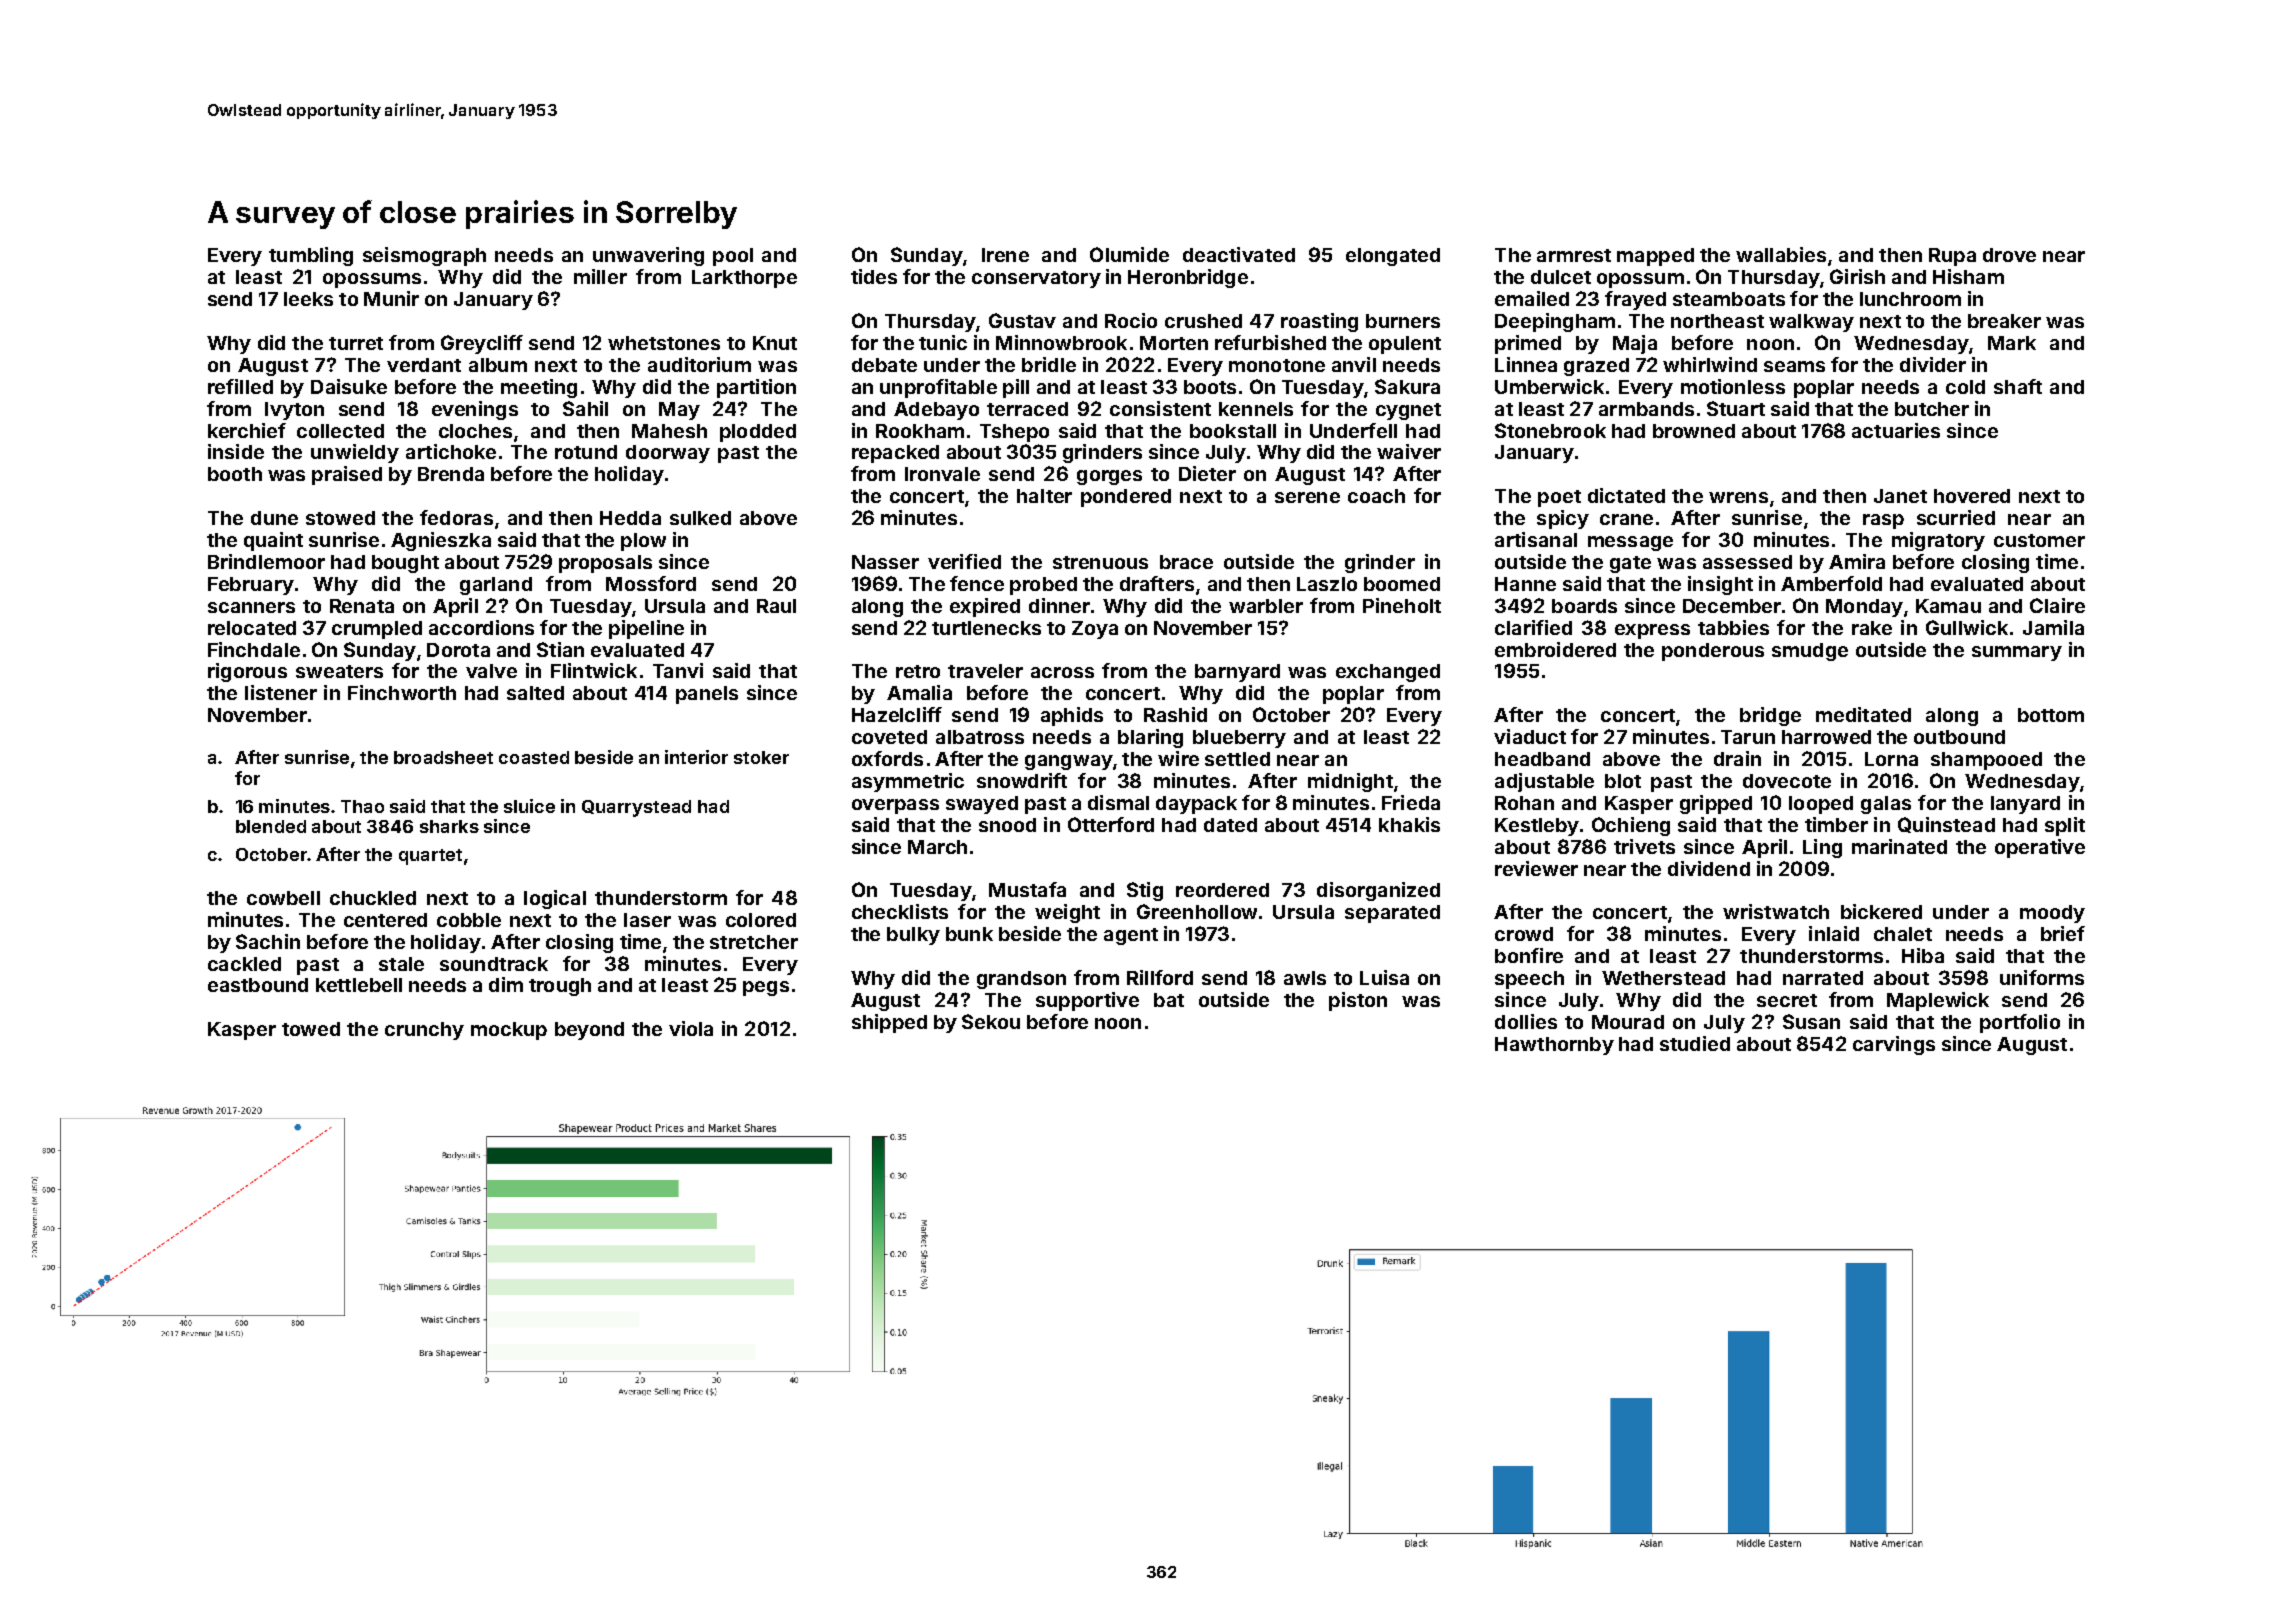 The height and width of the screenshot is (1620, 2292). What do you see at coordinates (424, 1031) in the screenshot?
I see `crunchy` at bounding box center [424, 1031].
